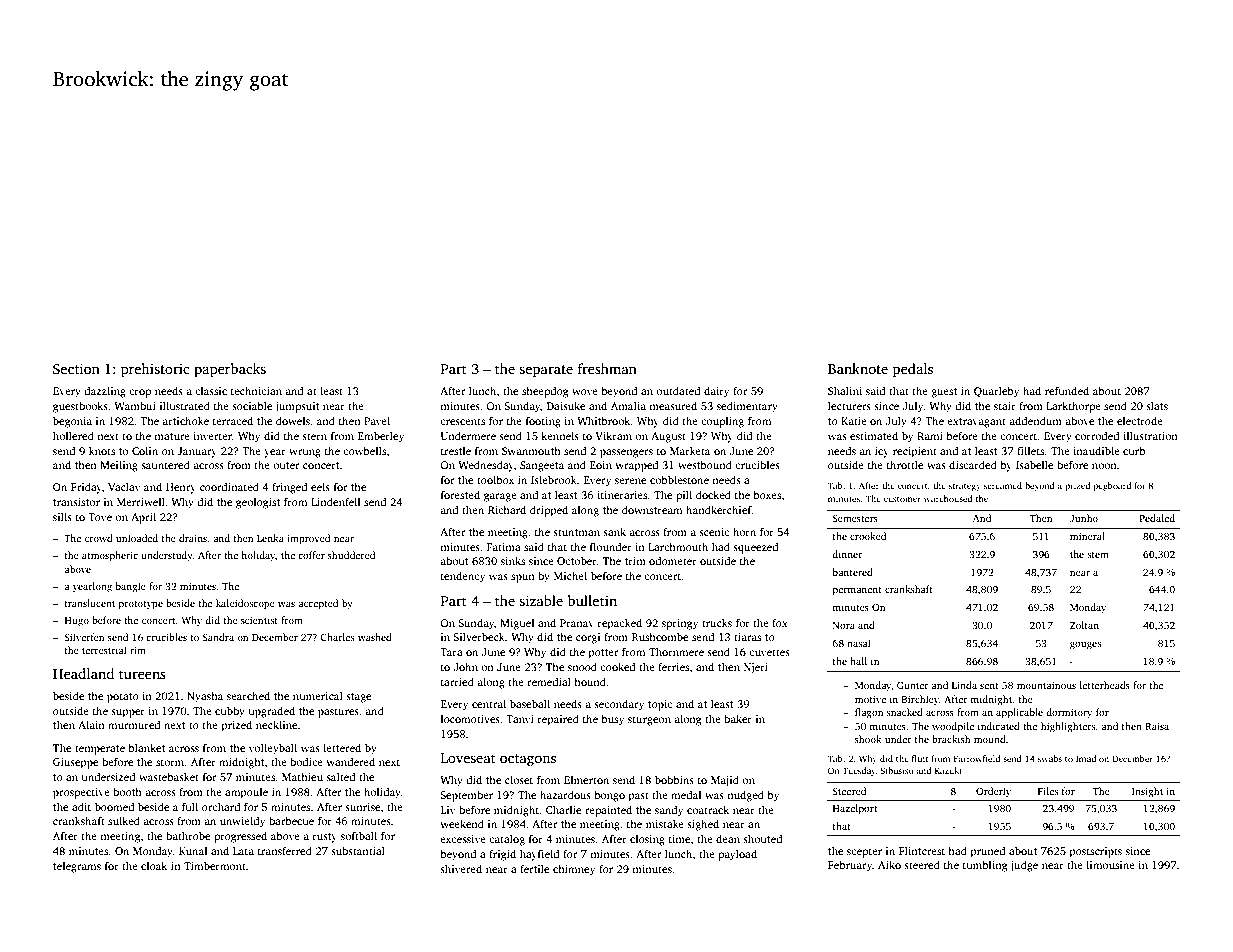 This screenshot has height=952, width=1233. I want to click on Fatima, so click(504, 547).
